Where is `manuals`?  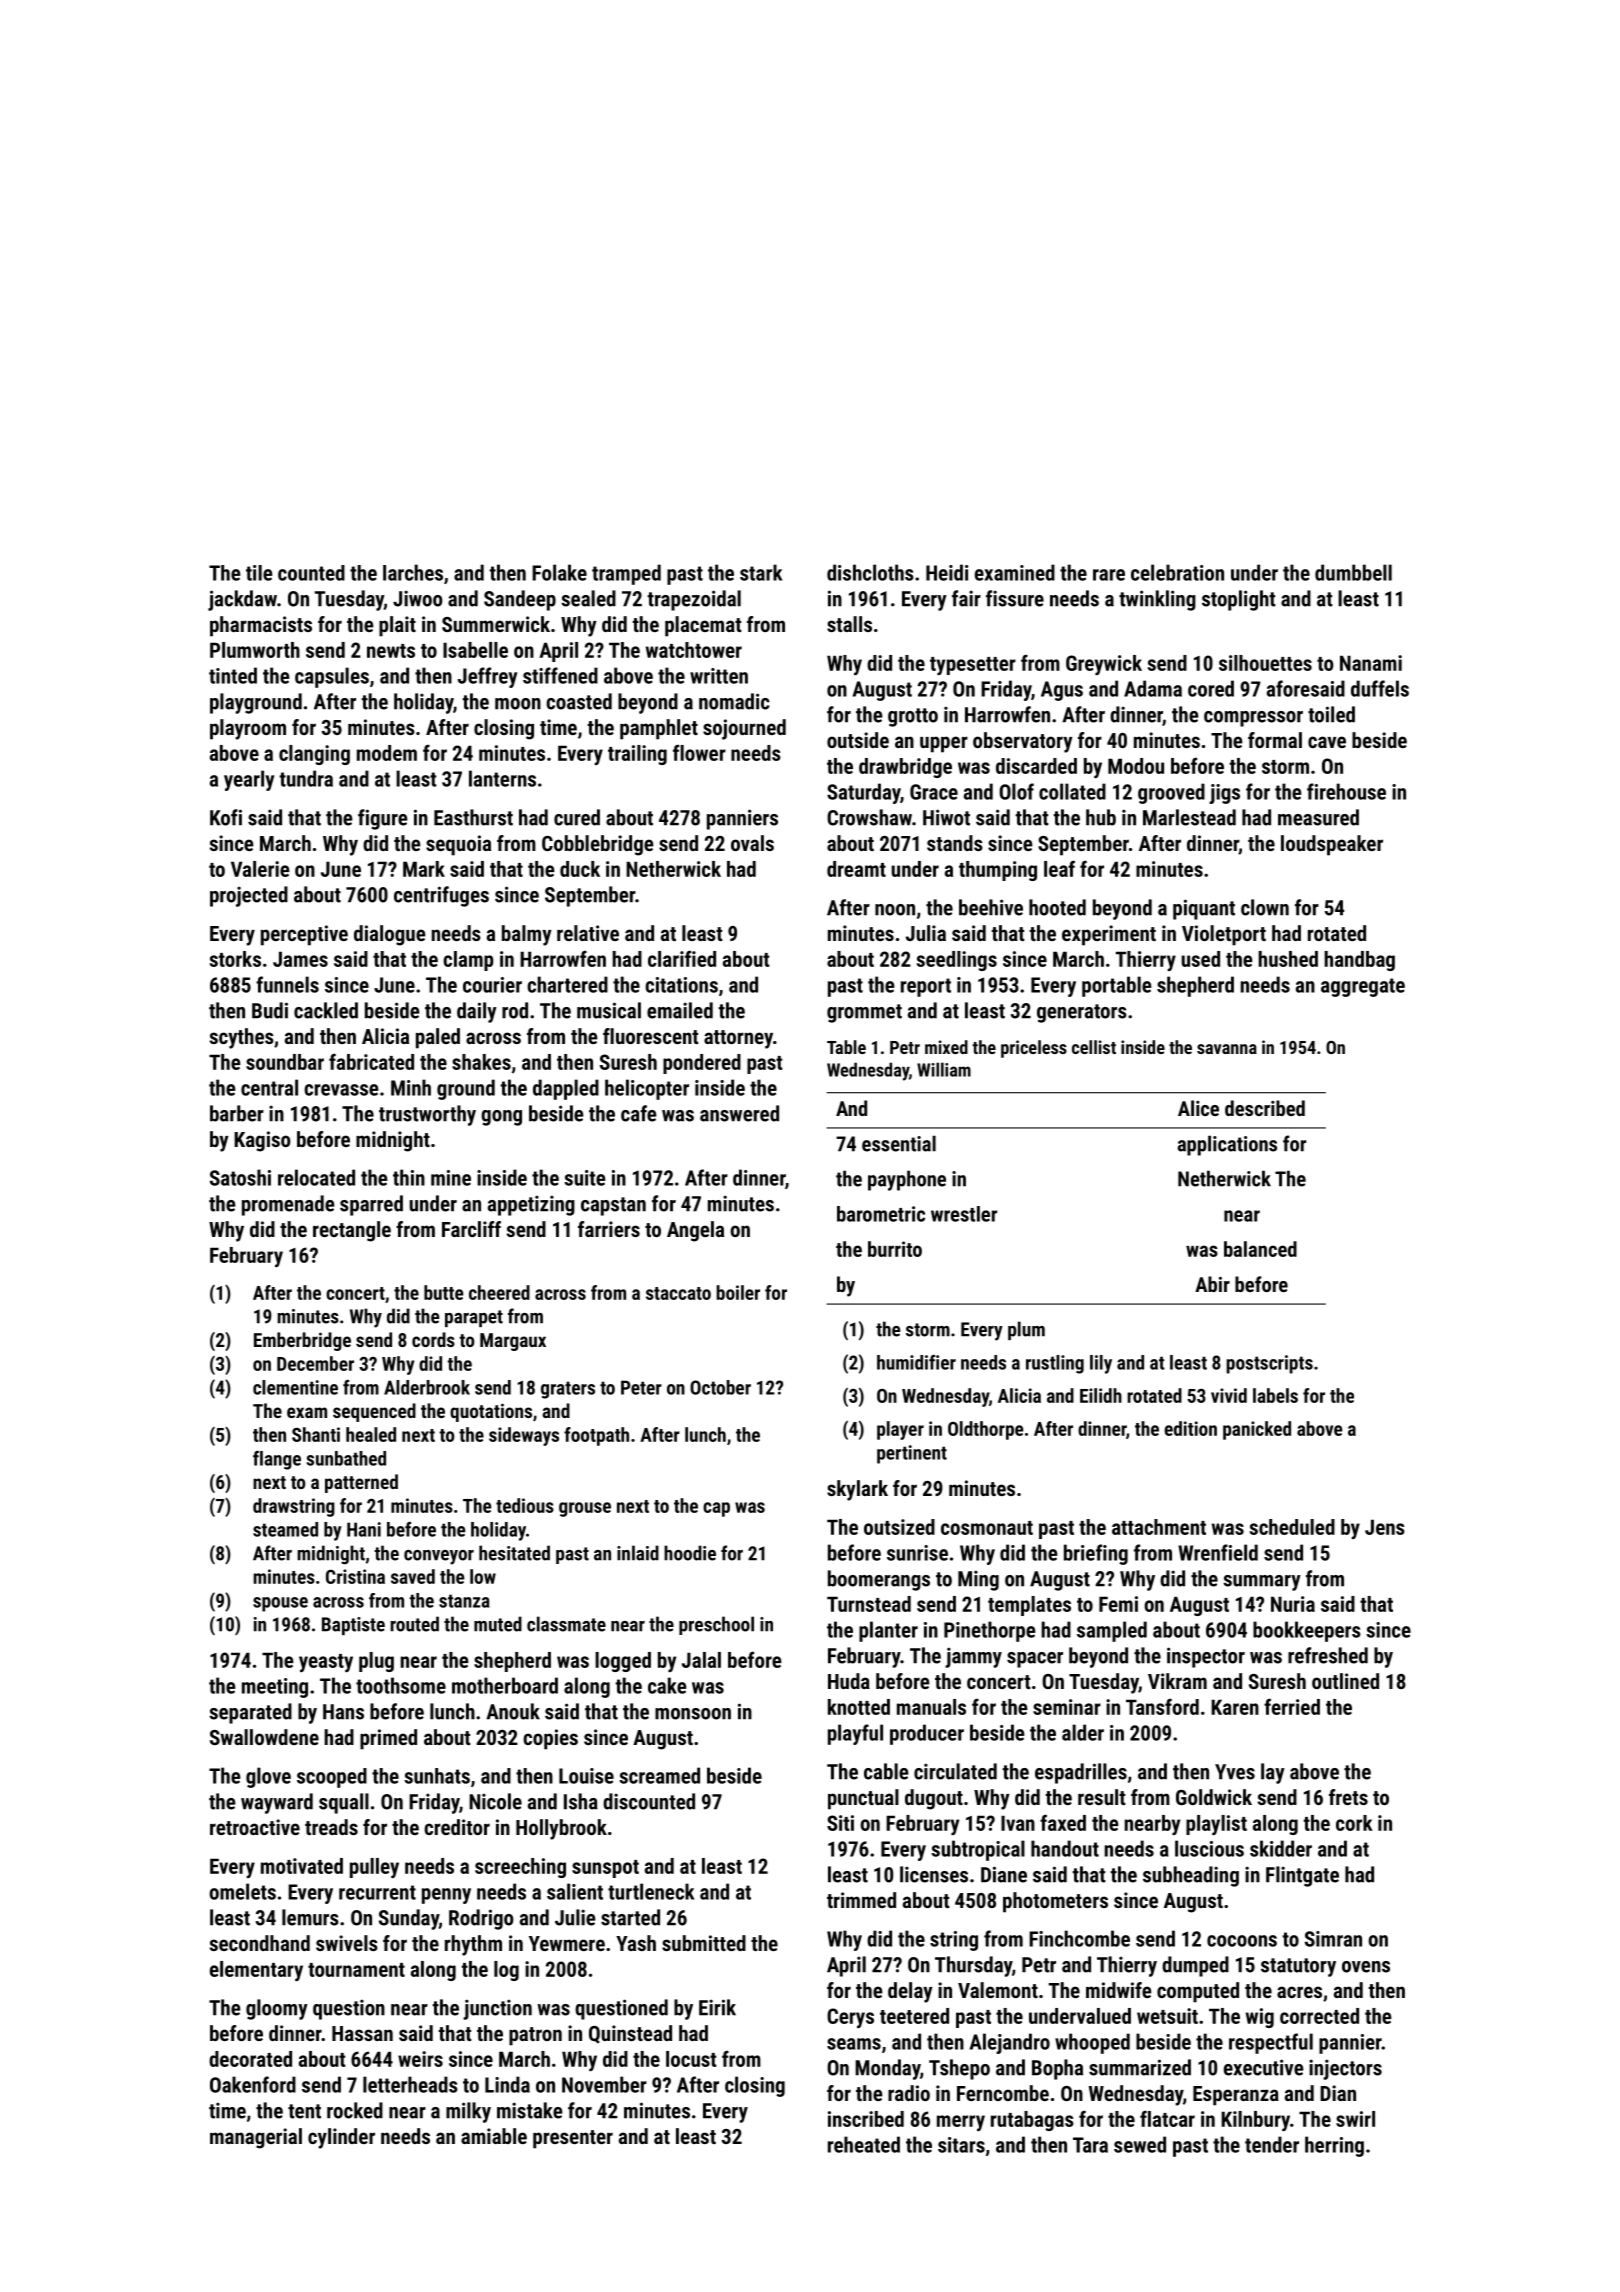
manuals is located at coordinates (931, 1707).
